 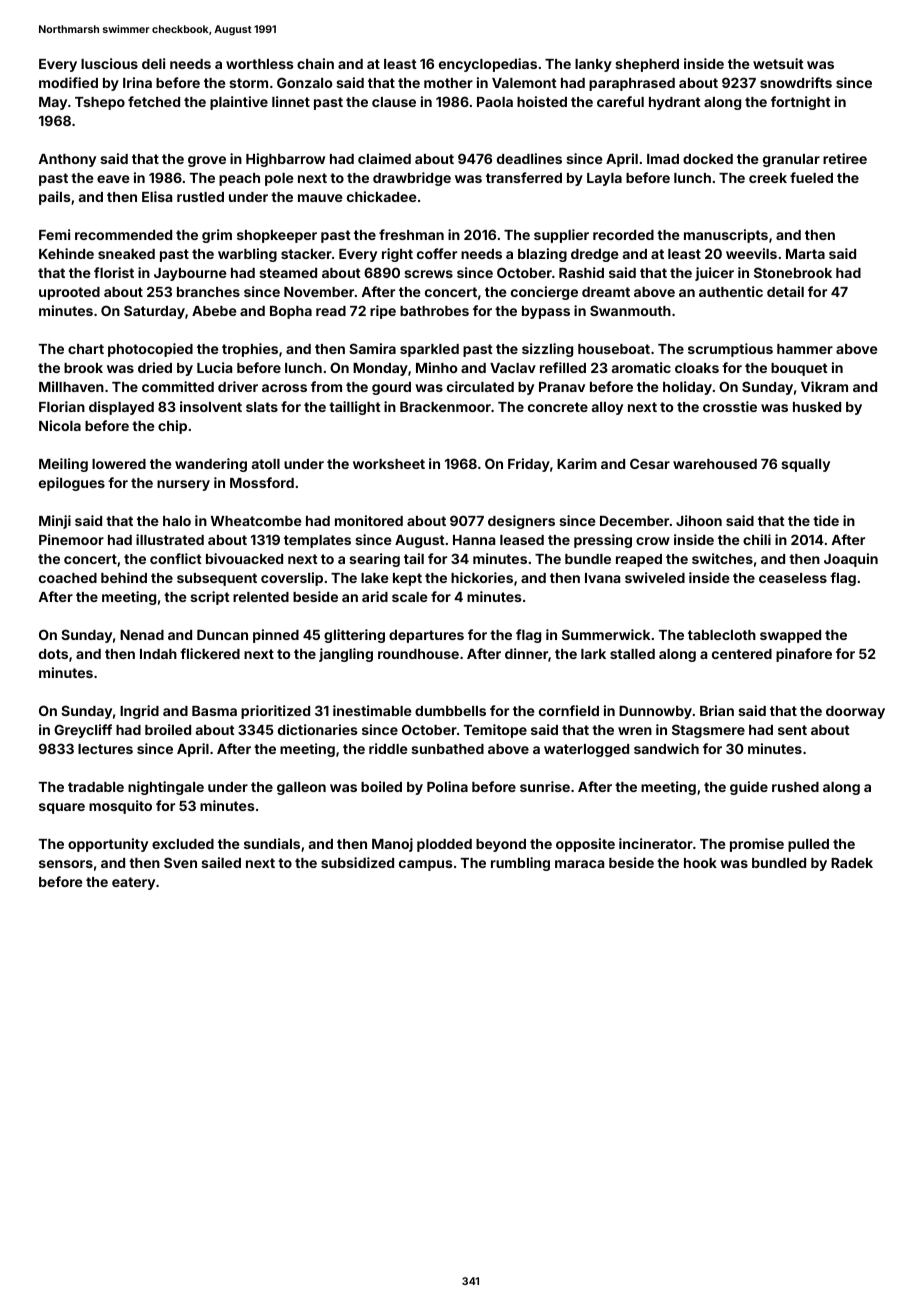 I want to click on Joaquin, so click(x=851, y=560).
